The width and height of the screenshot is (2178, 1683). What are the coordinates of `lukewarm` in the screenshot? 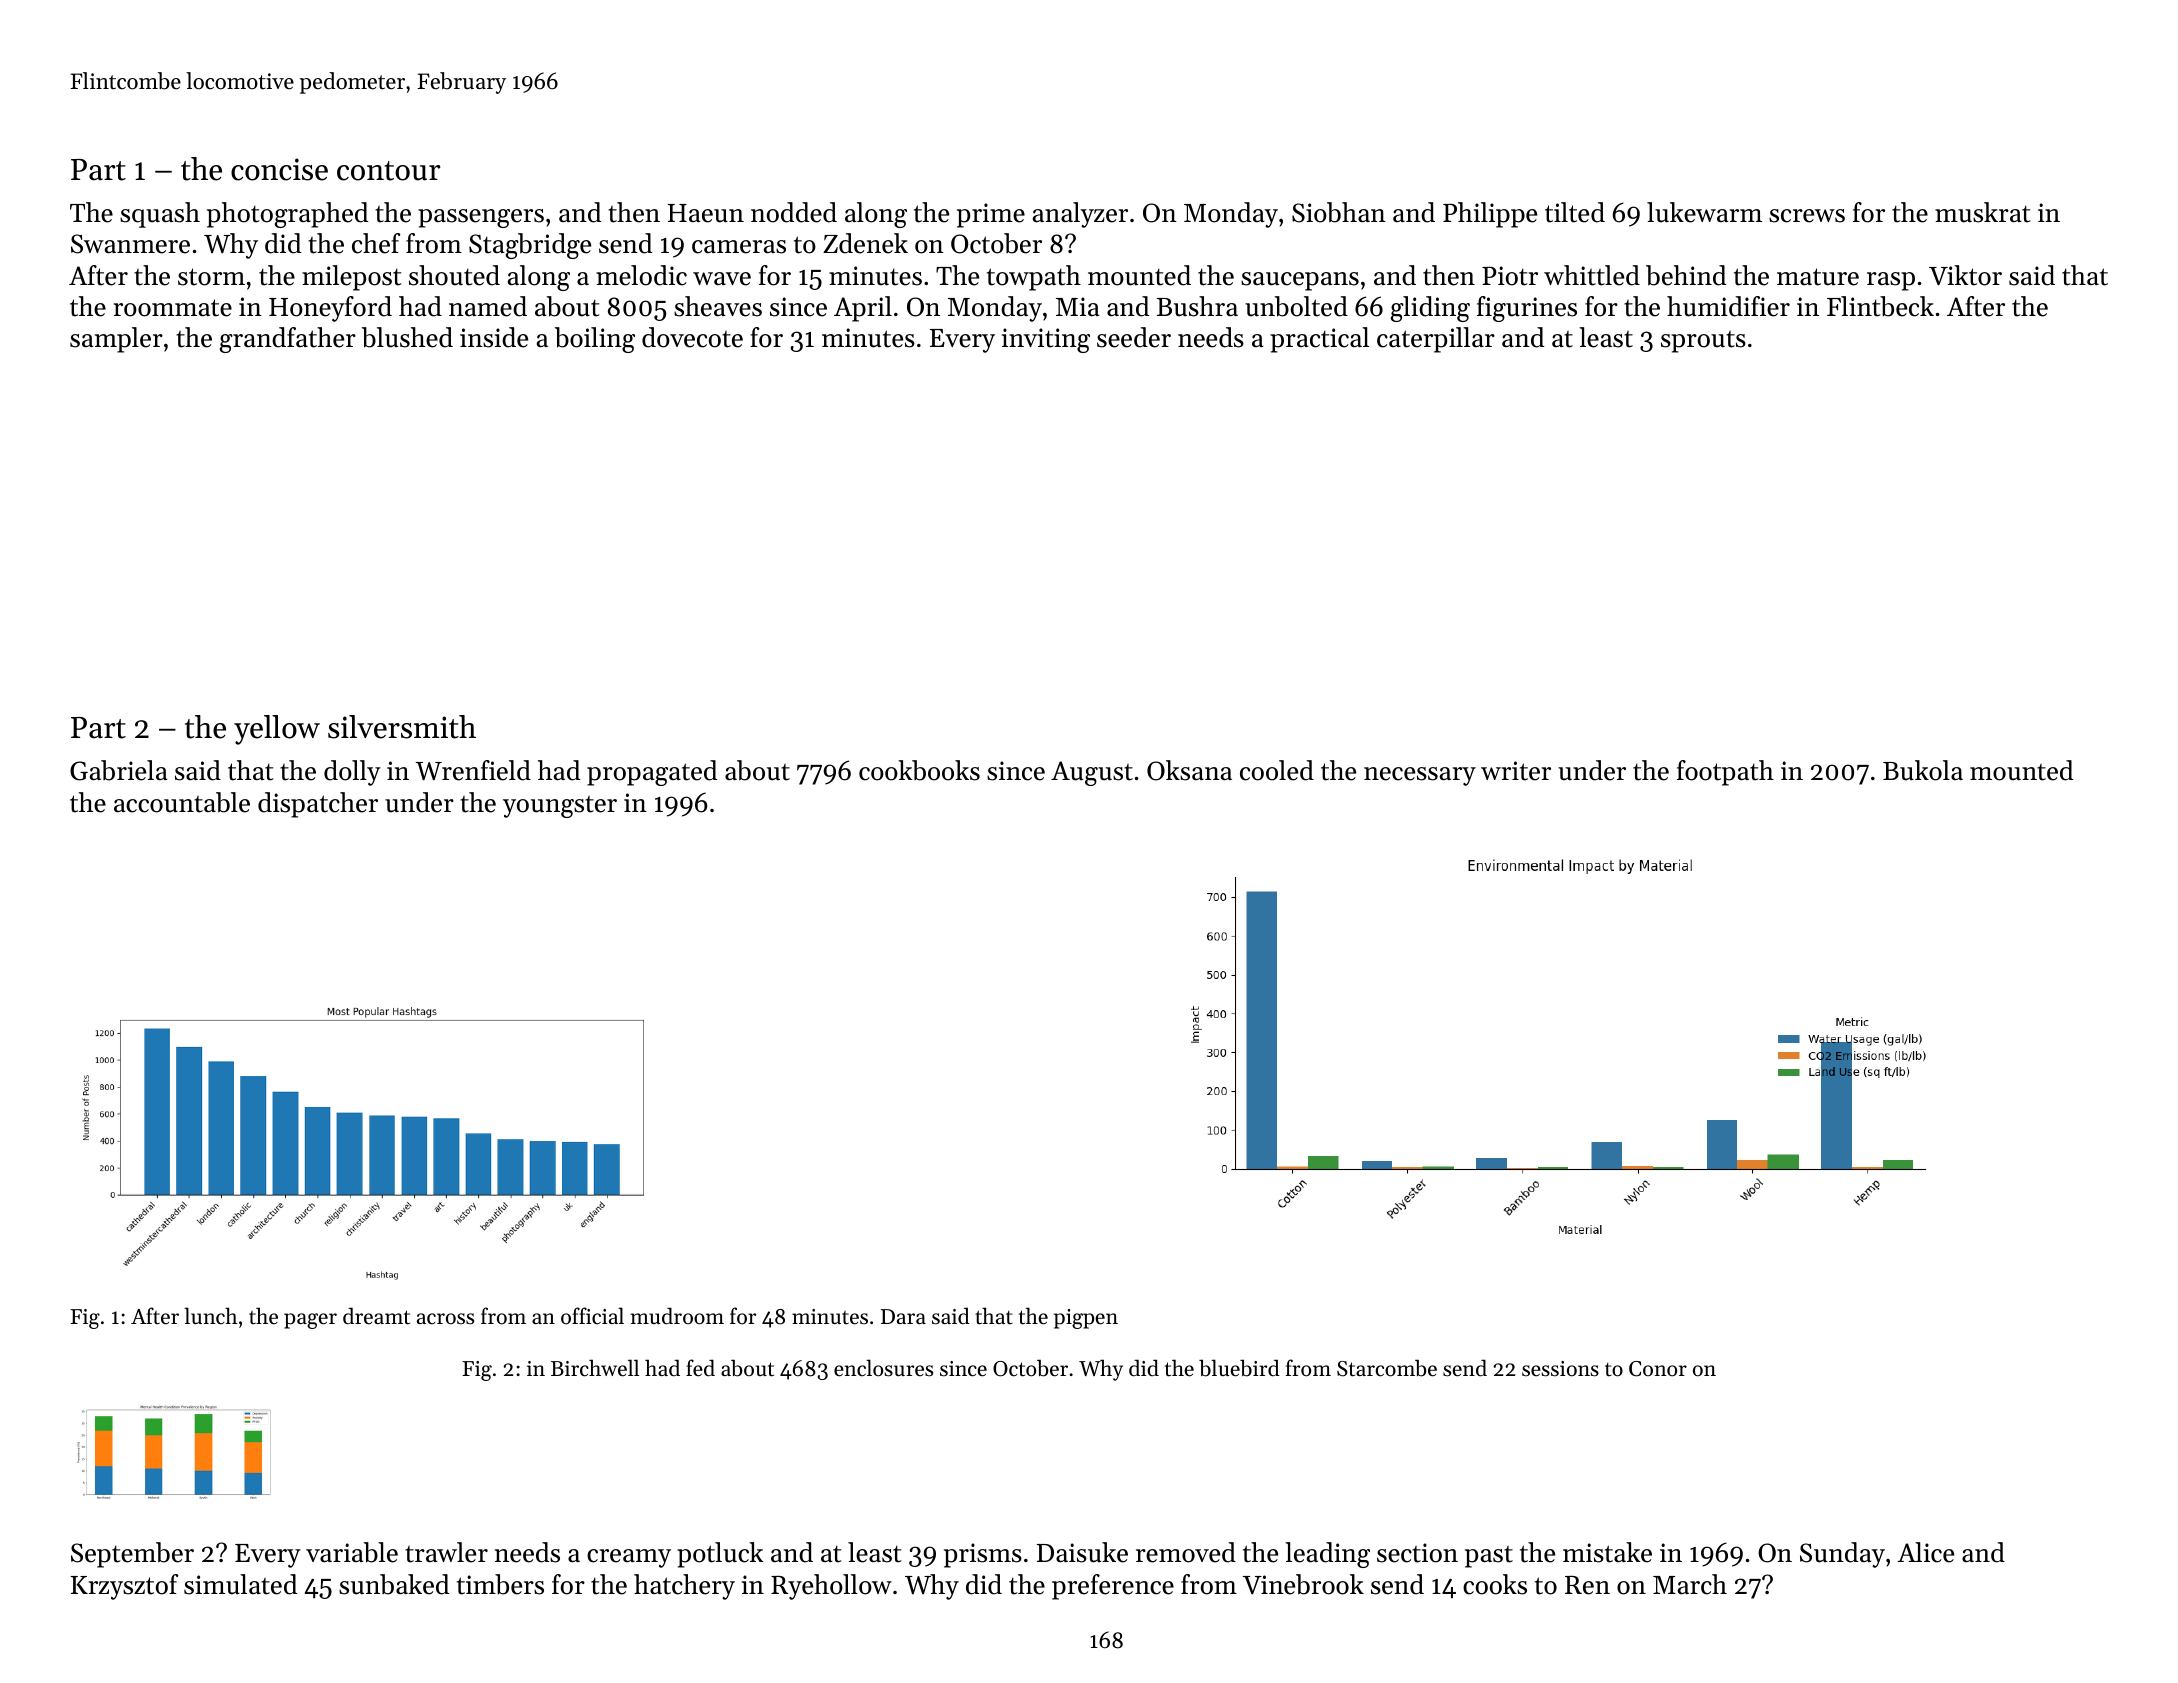 It's located at (1704, 212).
